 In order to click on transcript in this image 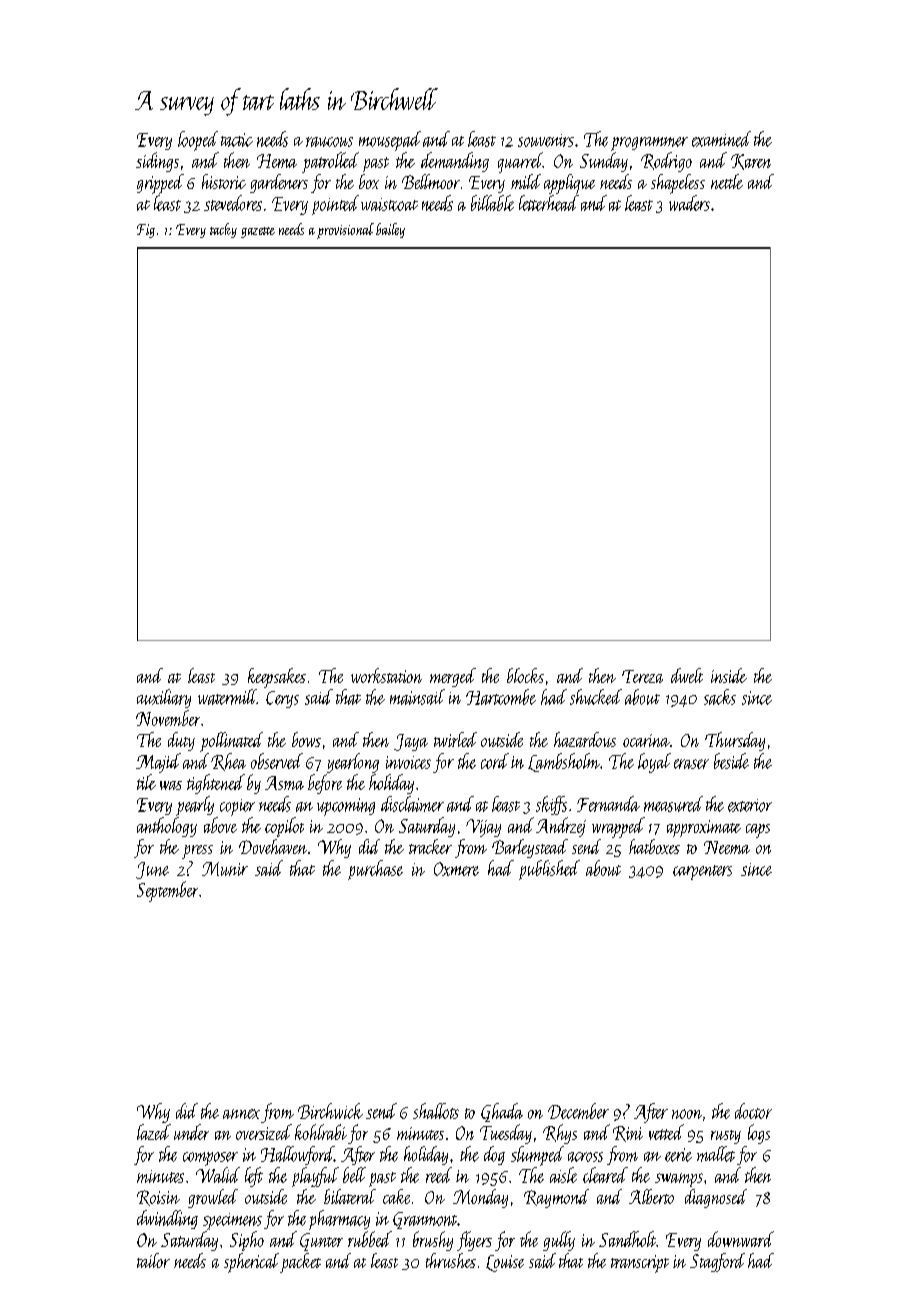, I will do `click(640, 1264)`.
